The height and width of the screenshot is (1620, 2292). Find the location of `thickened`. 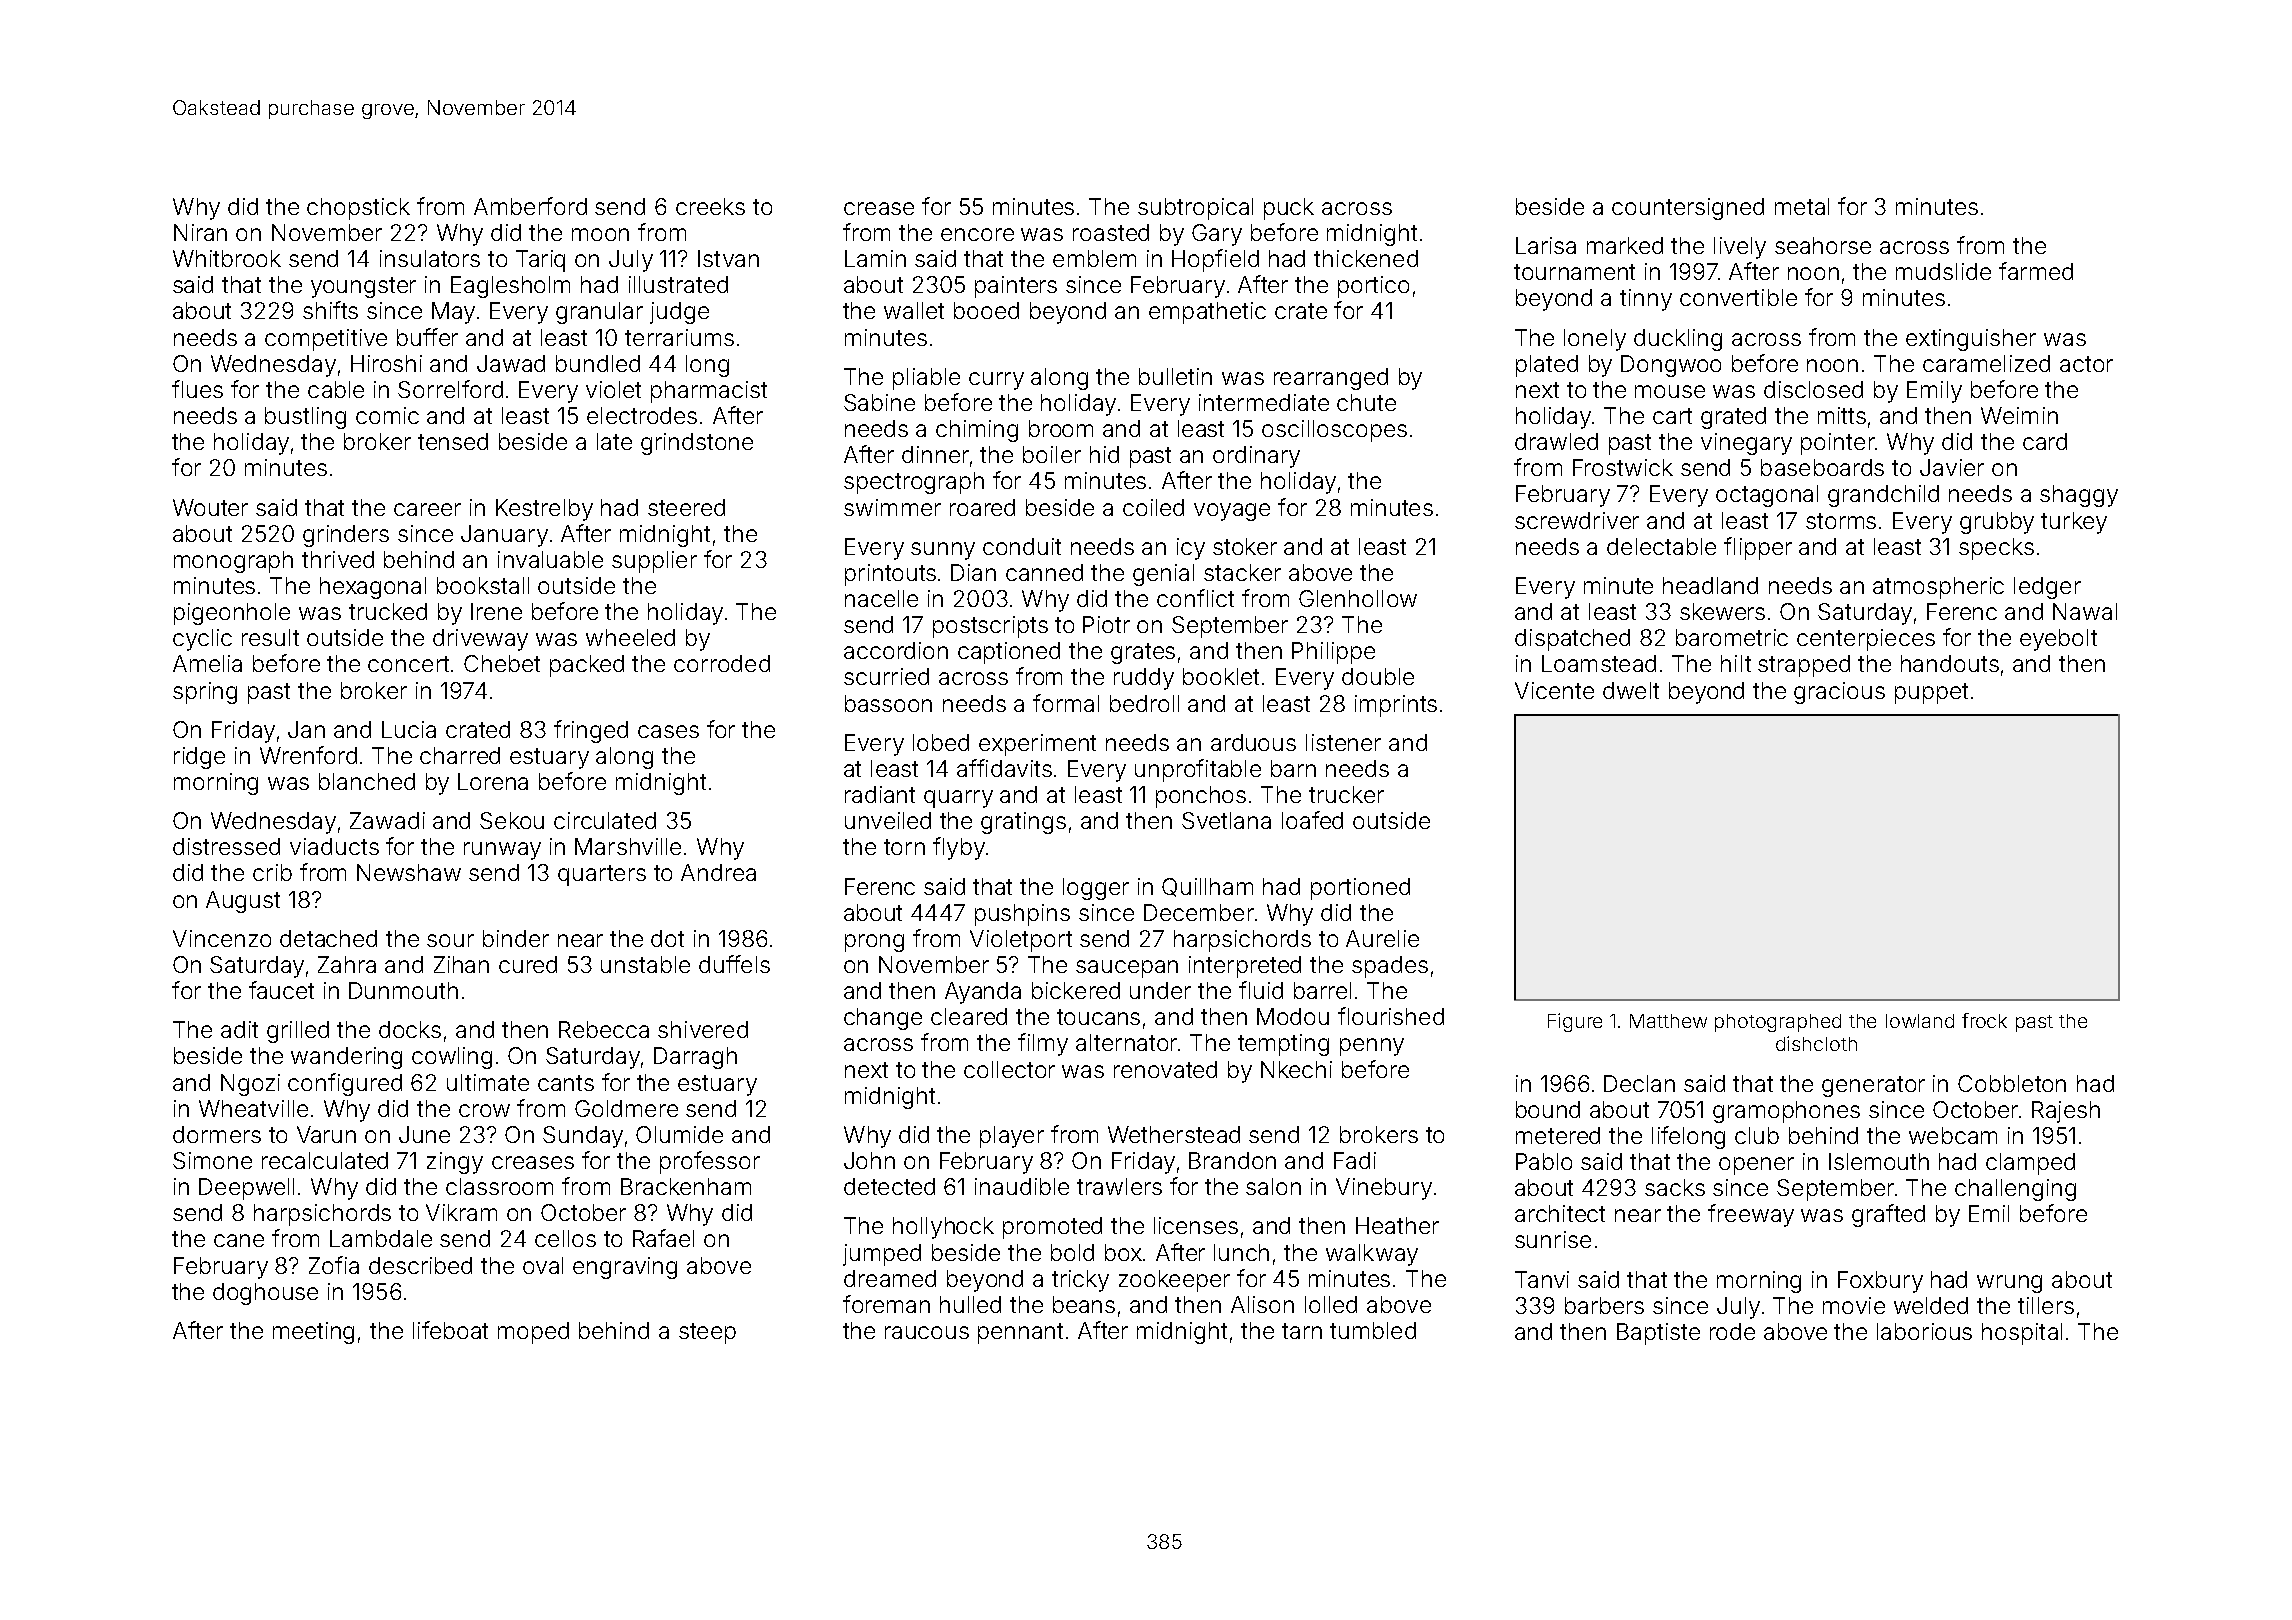

thickened is located at coordinates (1366, 258).
